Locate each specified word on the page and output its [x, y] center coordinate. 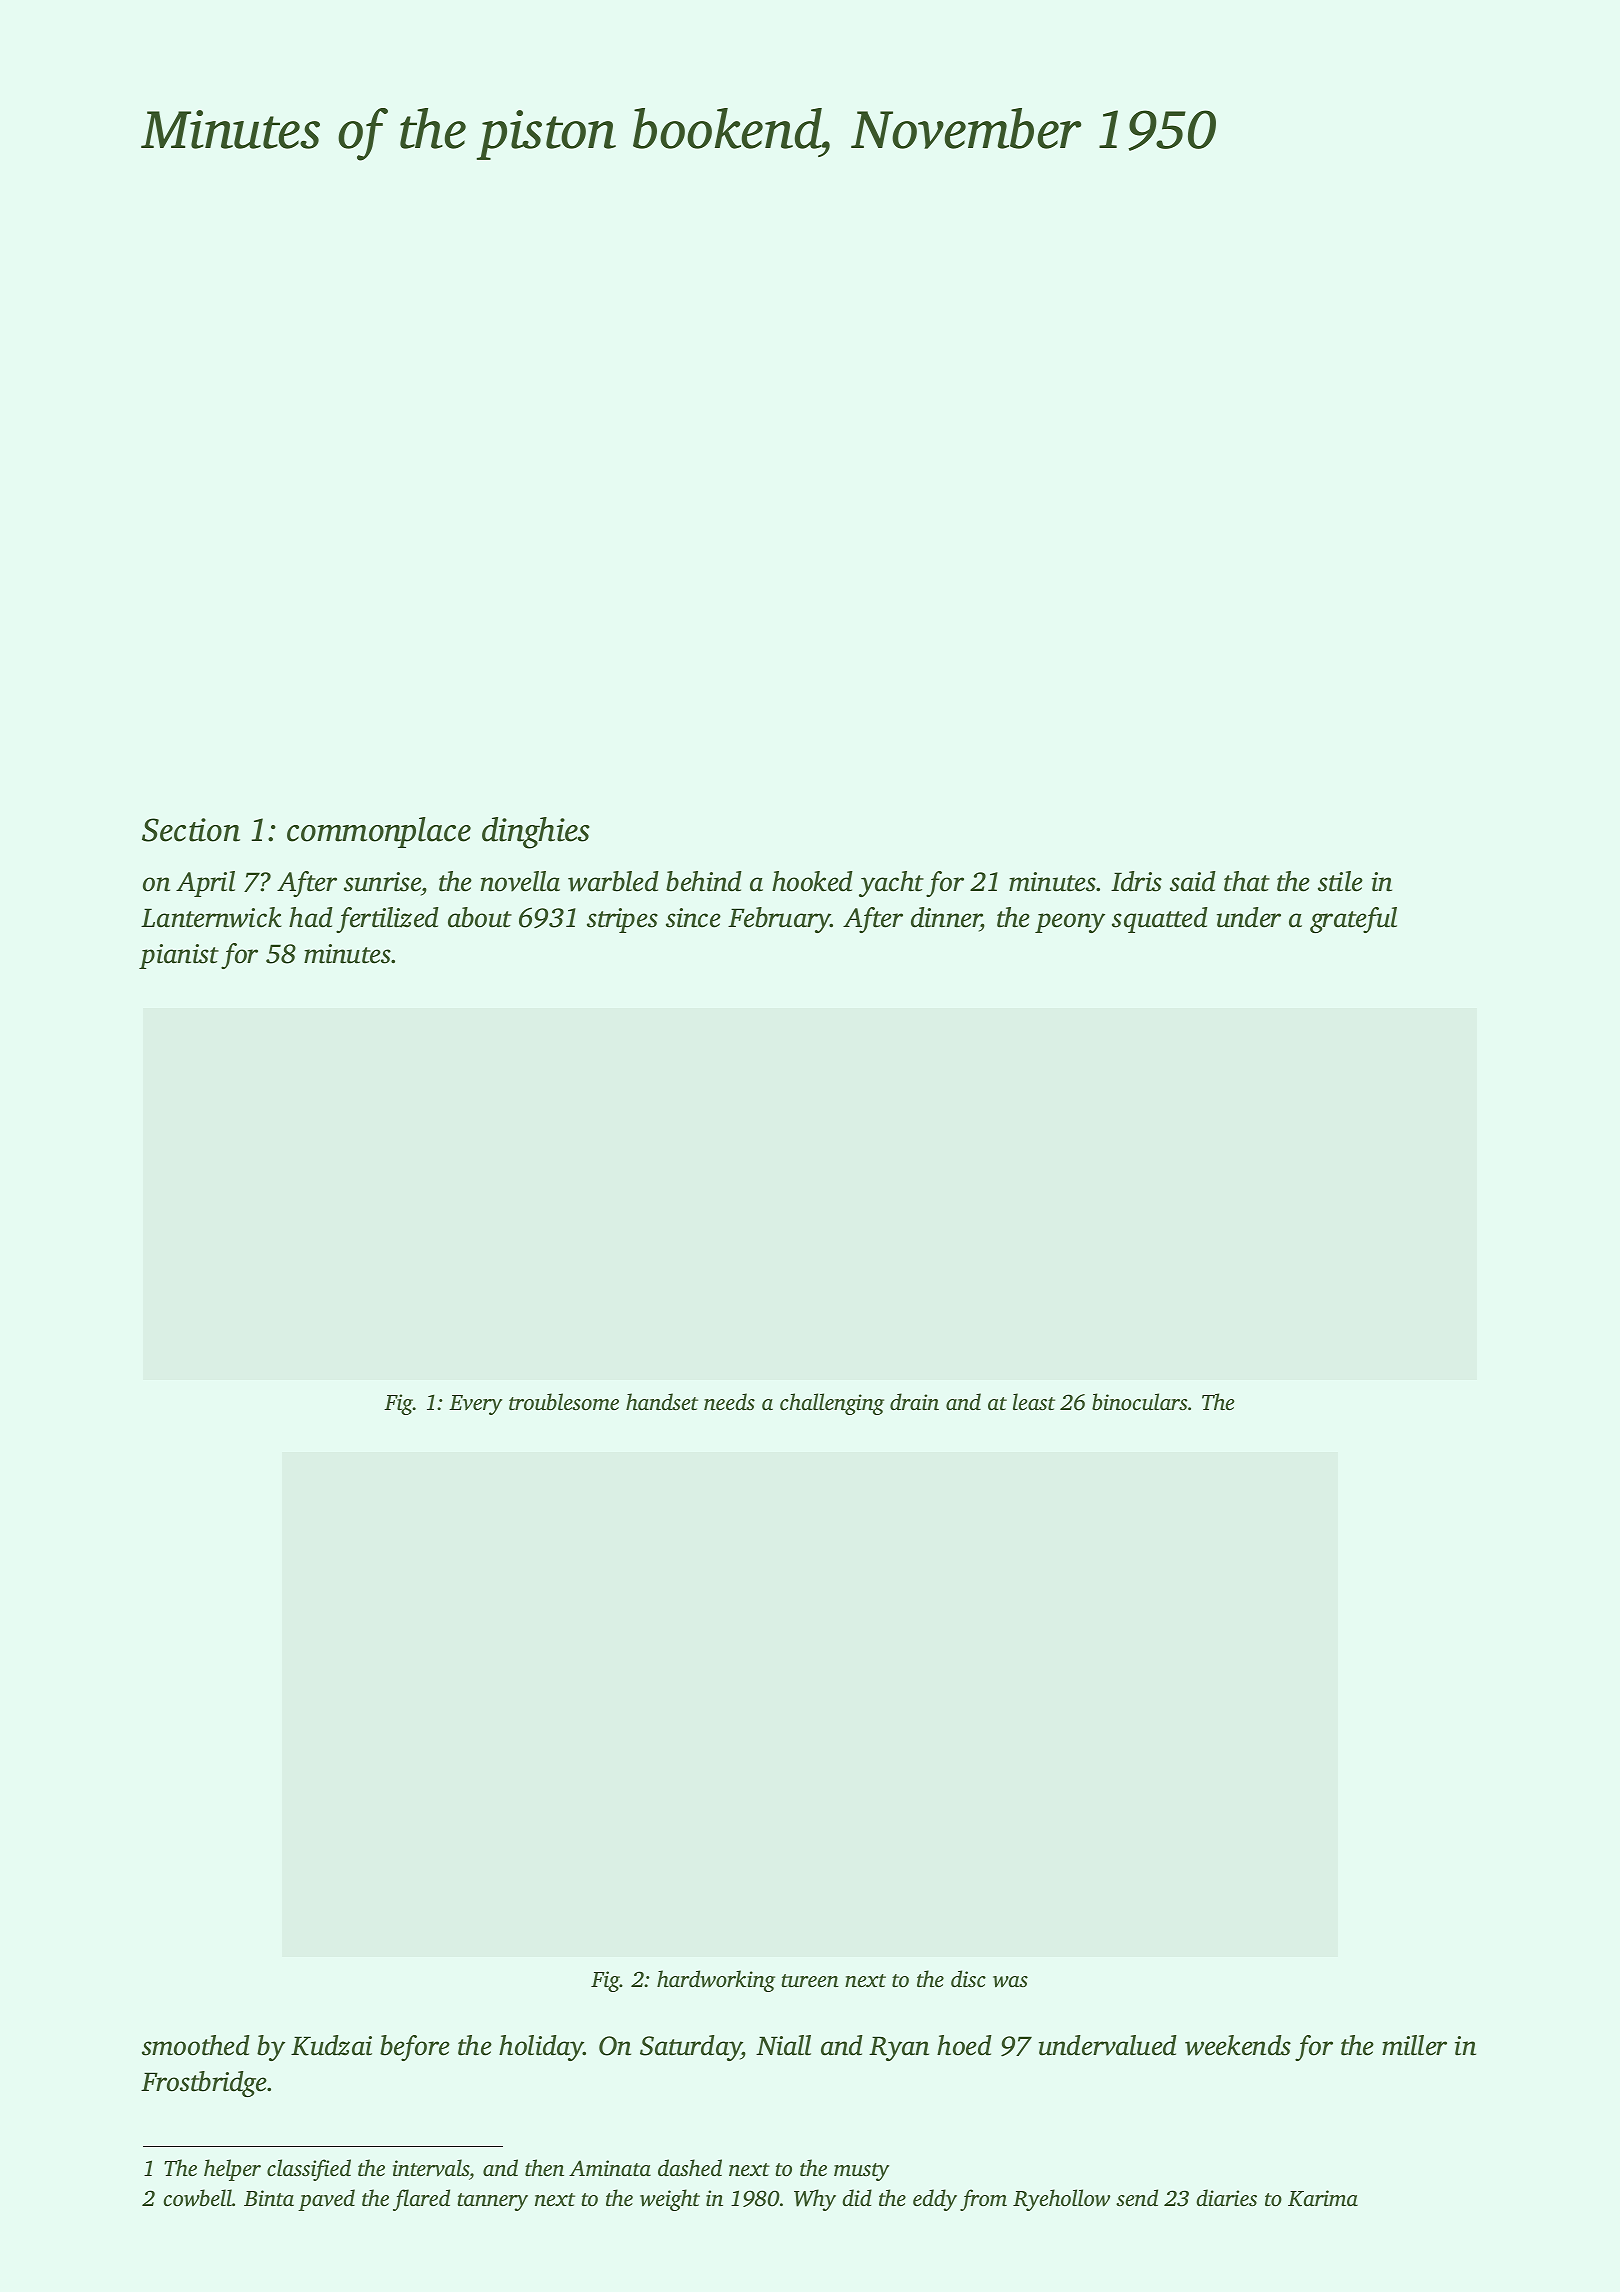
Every [475, 1405]
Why [815, 2200]
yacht [891, 884]
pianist [179, 956]
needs [729, 1401]
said [1193, 881]
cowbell [198, 2198]
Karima [1323, 2198]
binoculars [1139, 1401]
